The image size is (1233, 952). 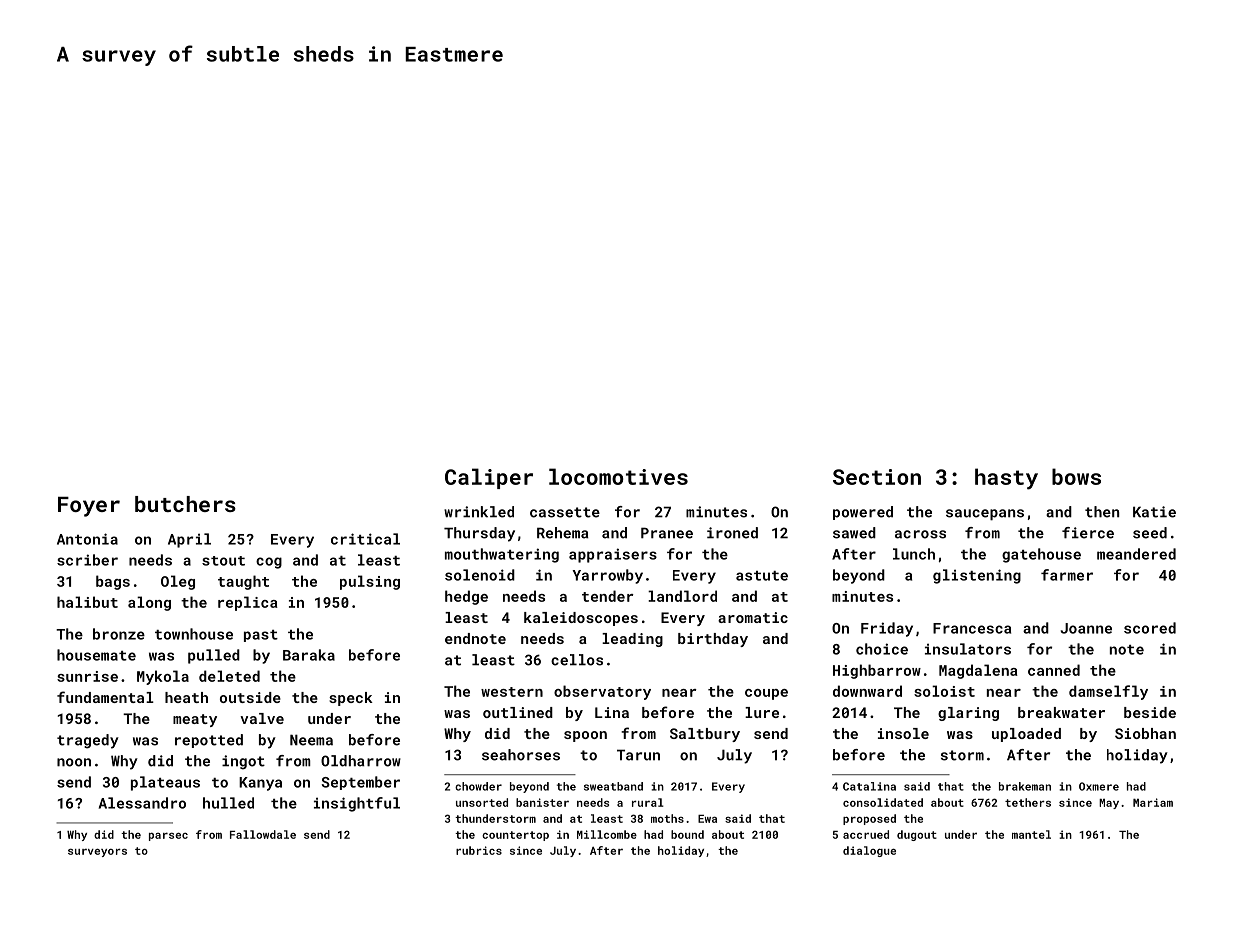 What do you see at coordinates (968, 714) in the document?
I see `glaring` at bounding box center [968, 714].
